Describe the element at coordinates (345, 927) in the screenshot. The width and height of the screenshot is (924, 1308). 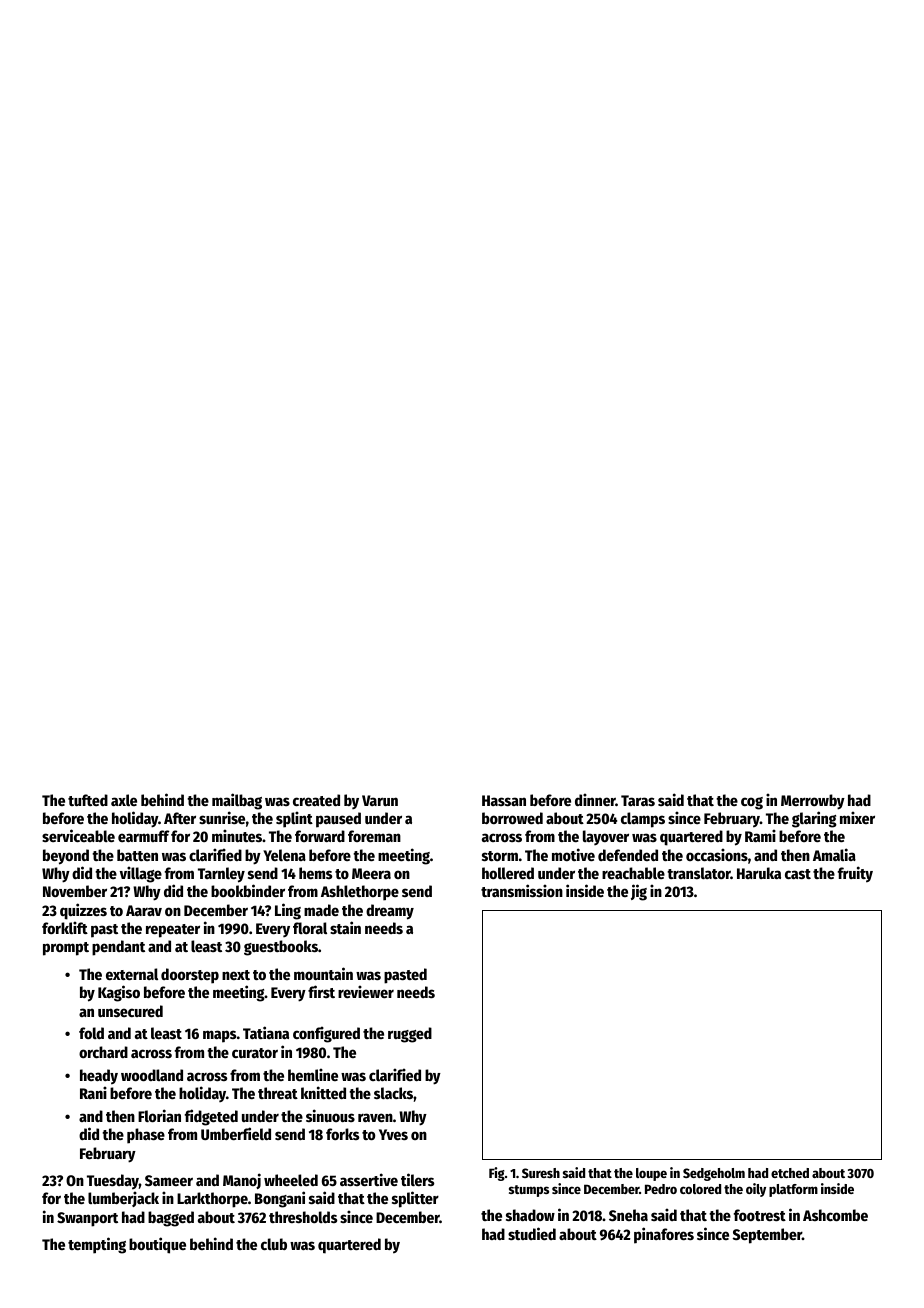
I see `stain` at that location.
